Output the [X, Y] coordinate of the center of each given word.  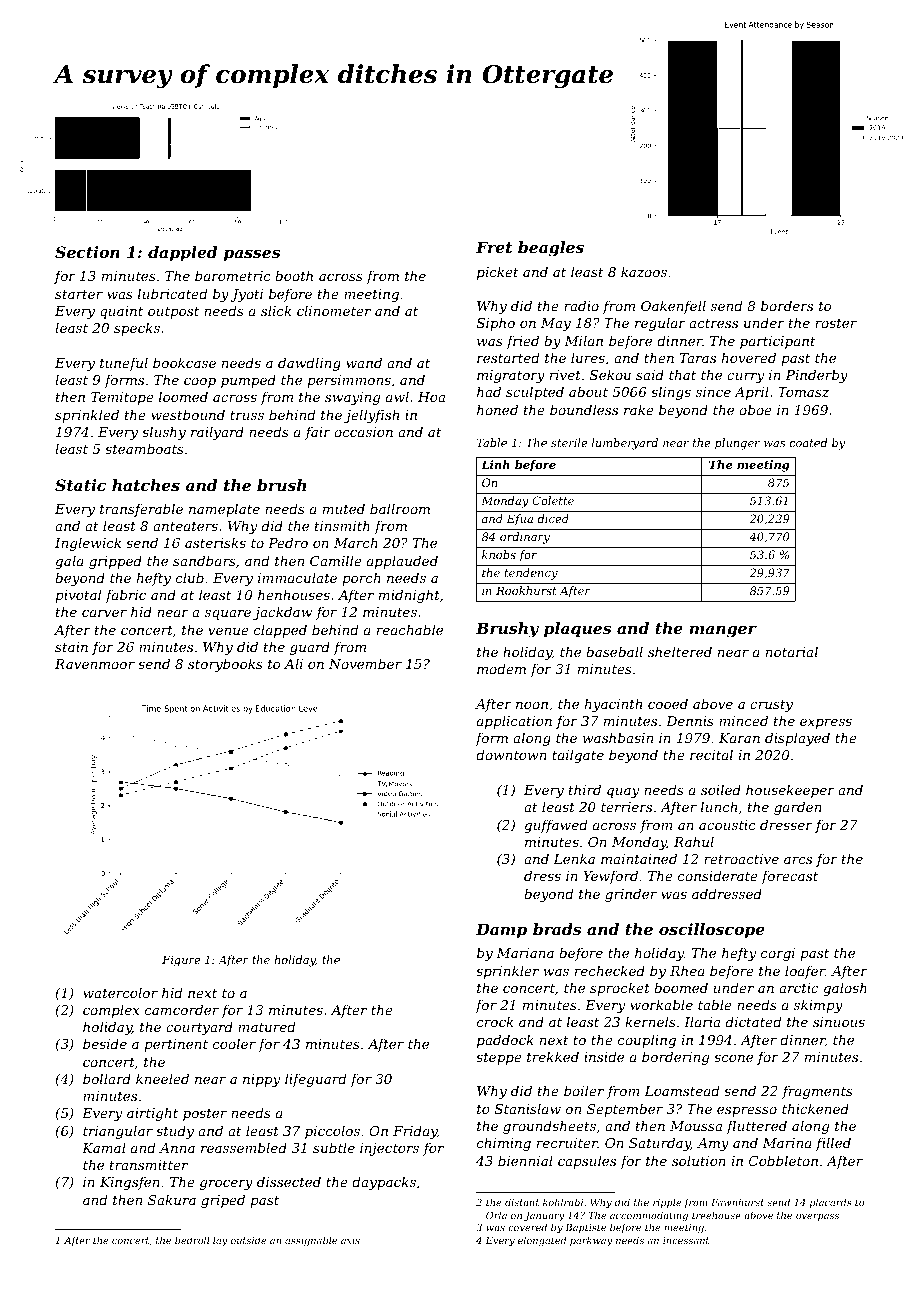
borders [787, 305]
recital [711, 754]
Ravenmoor [95, 664]
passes [252, 255]
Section [87, 252]
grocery [226, 1185]
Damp [501, 931]
